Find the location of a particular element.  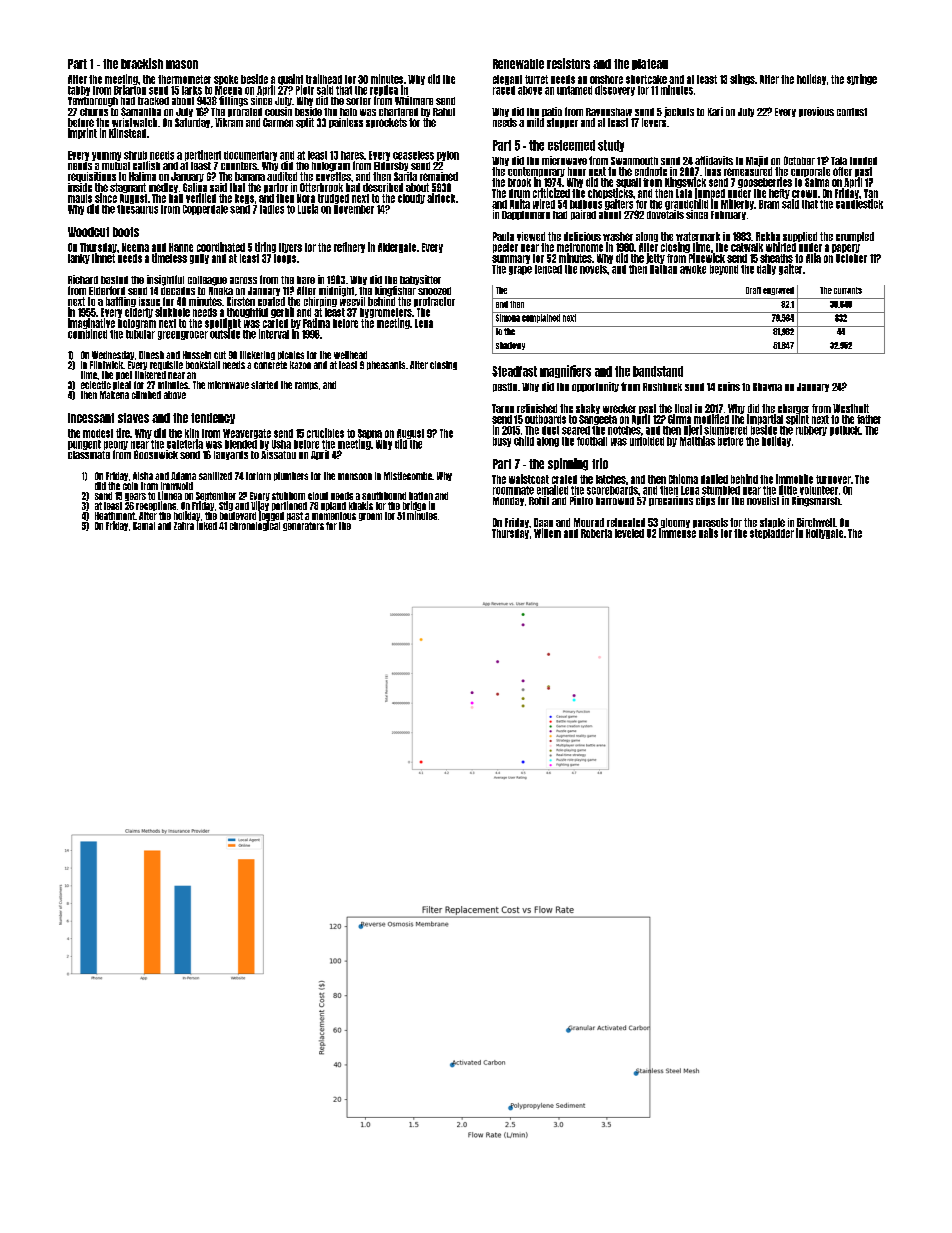

Rekha is located at coordinates (768, 236).
